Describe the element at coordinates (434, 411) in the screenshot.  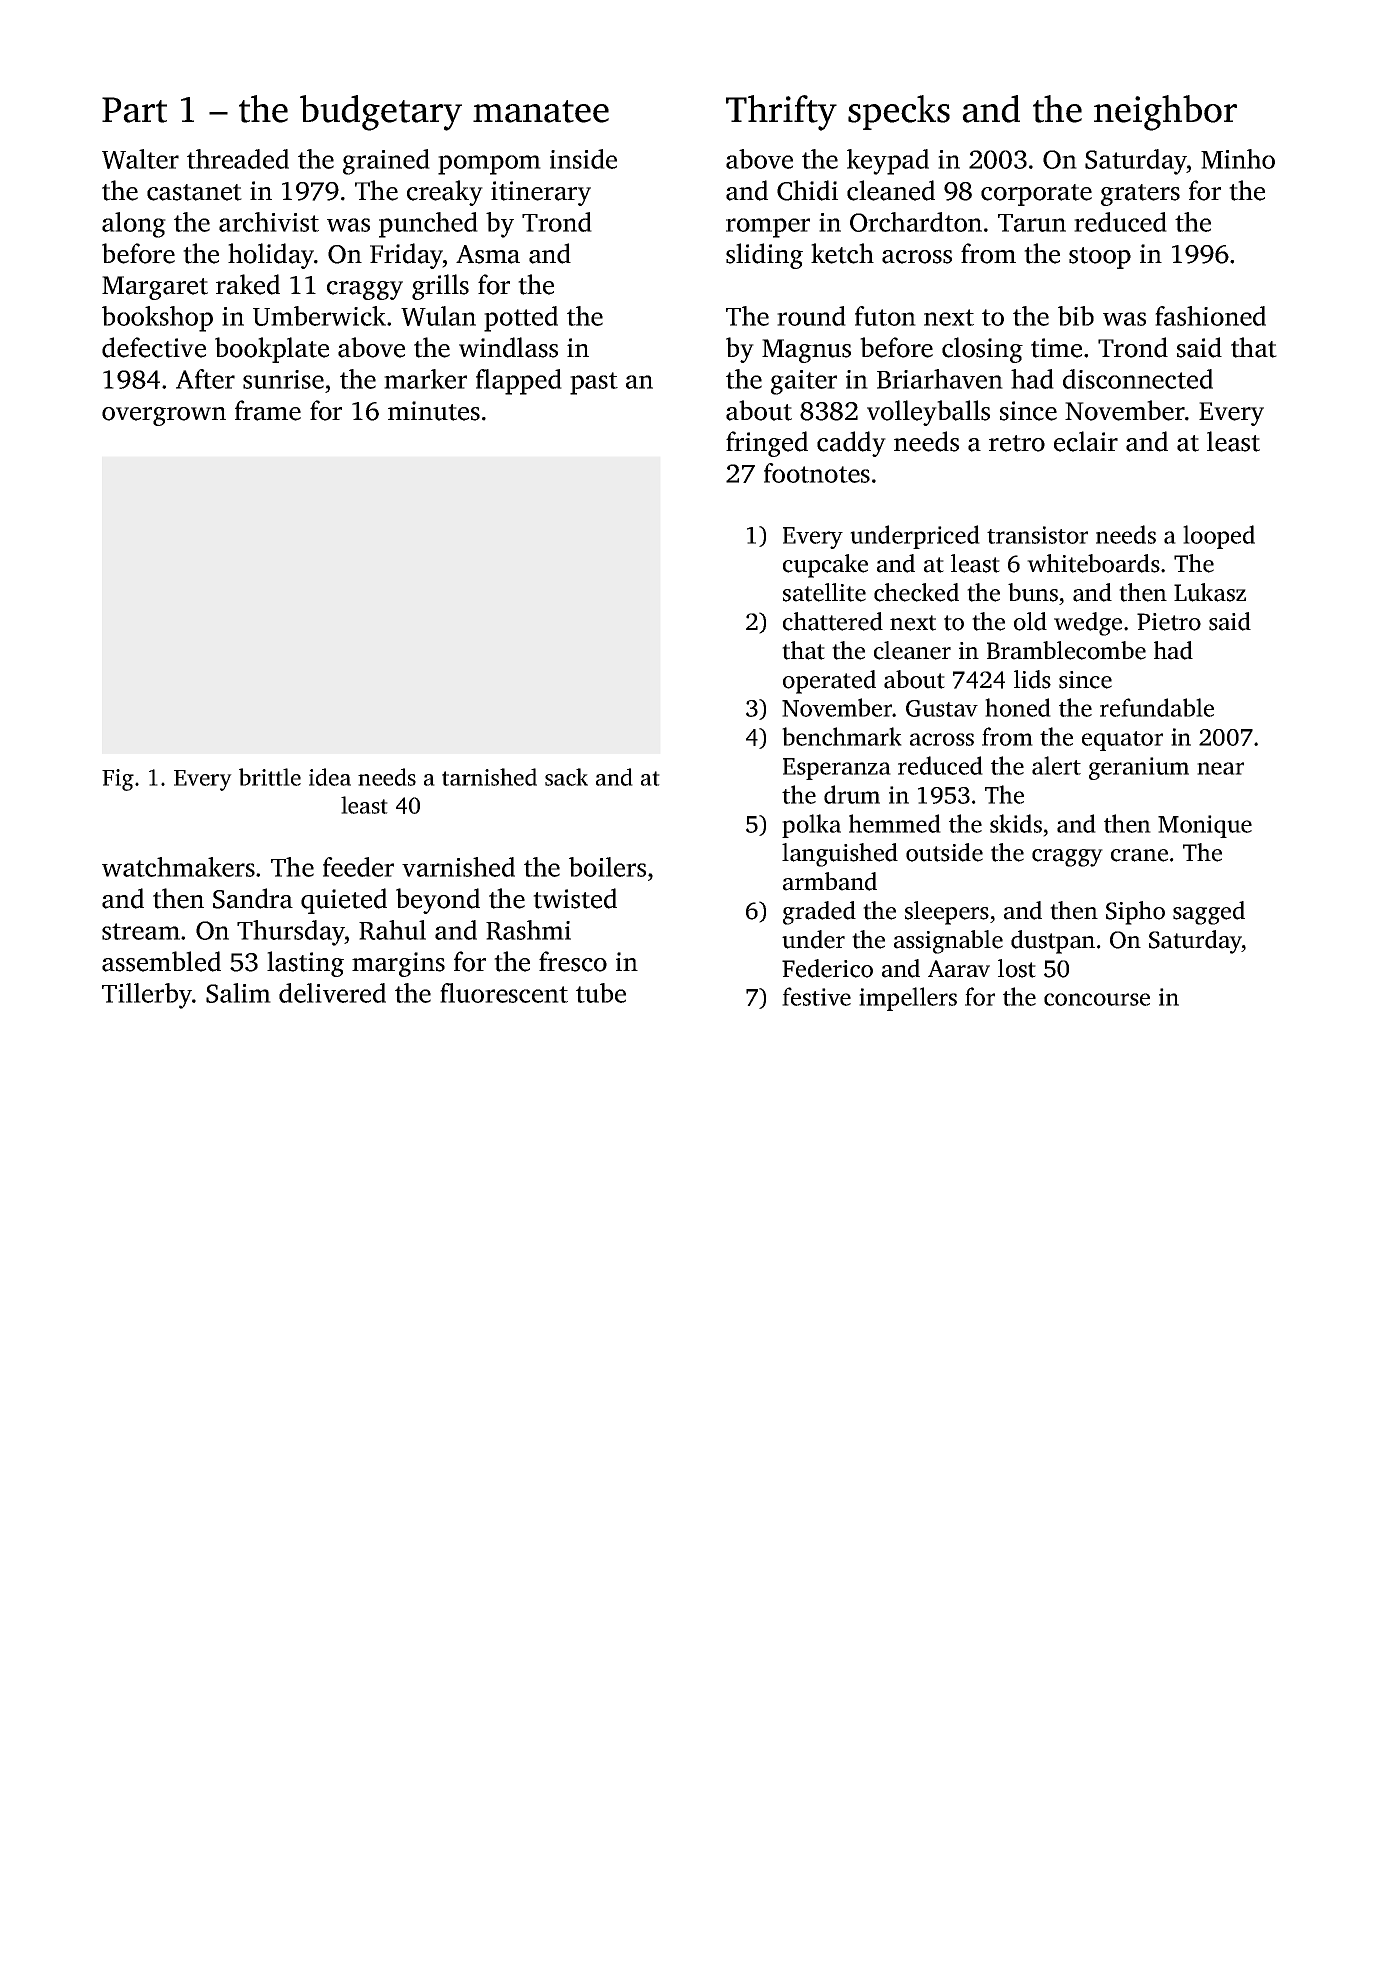
I see `minutes` at that location.
